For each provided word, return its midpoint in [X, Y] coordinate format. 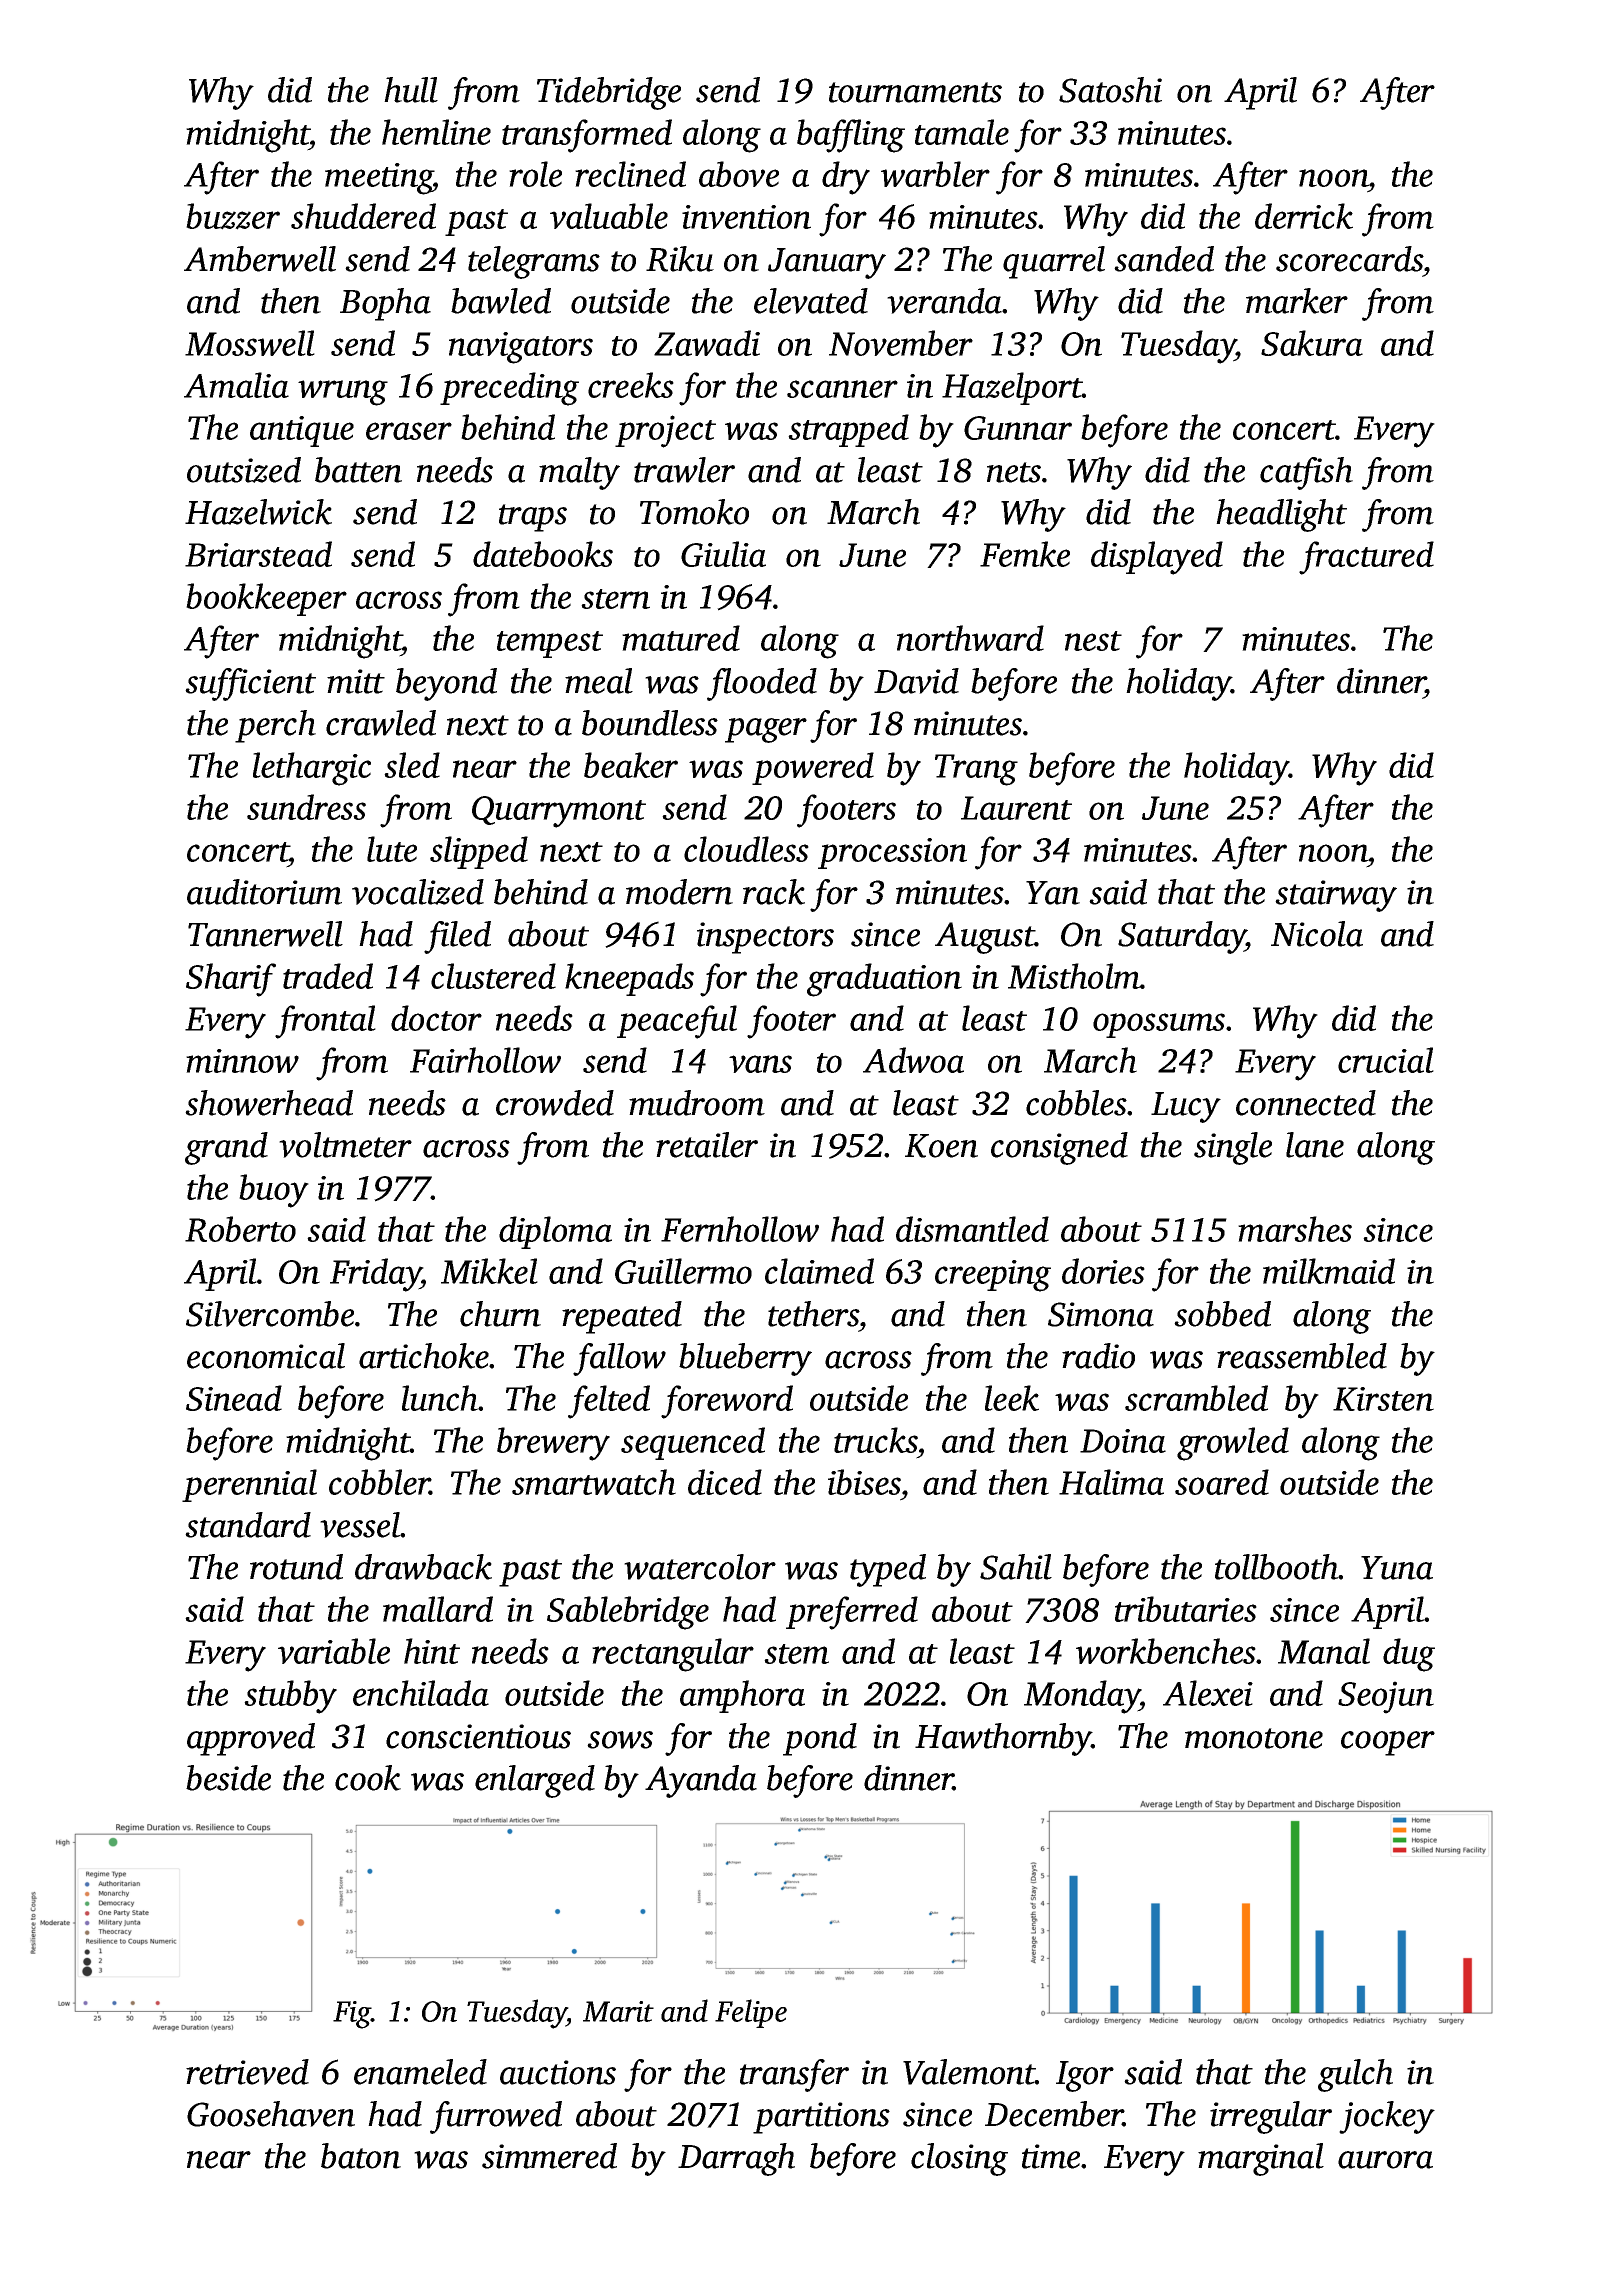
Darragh [736, 2159]
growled [1233, 1444]
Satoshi [1110, 90]
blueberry [745, 1359]
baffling [851, 136]
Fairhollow [485, 1060]
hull [411, 90]
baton [361, 2156]
